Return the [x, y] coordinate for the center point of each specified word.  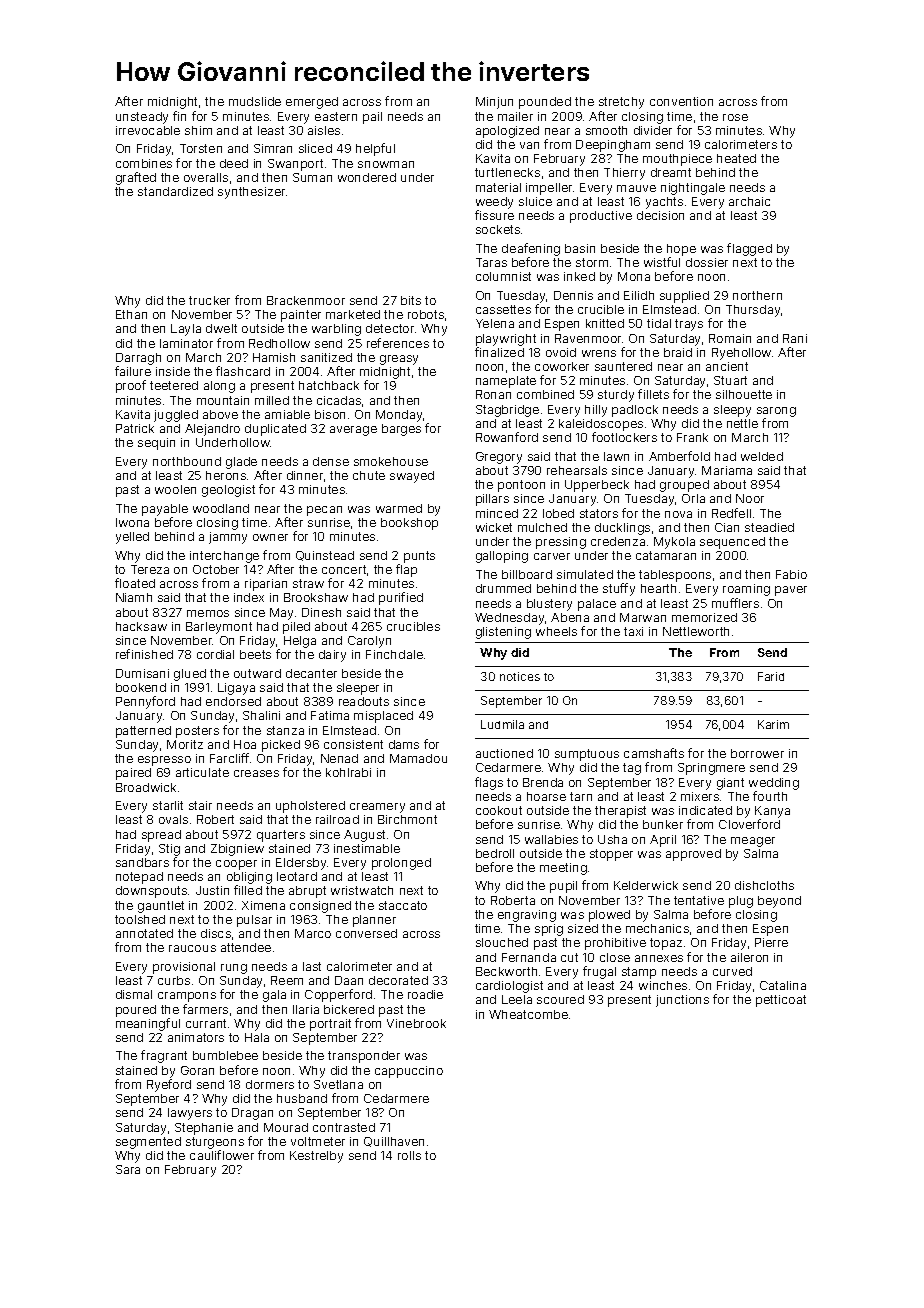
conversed [366, 933]
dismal [134, 994]
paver [791, 591]
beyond [779, 902]
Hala [257, 1037]
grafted [136, 178]
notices [520, 676]
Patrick [135, 428]
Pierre [771, 942]
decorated [398, 980]
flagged [749, 249]
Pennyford [145, 702]
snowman [386, 164]
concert [344, 569]
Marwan [643, 617]
